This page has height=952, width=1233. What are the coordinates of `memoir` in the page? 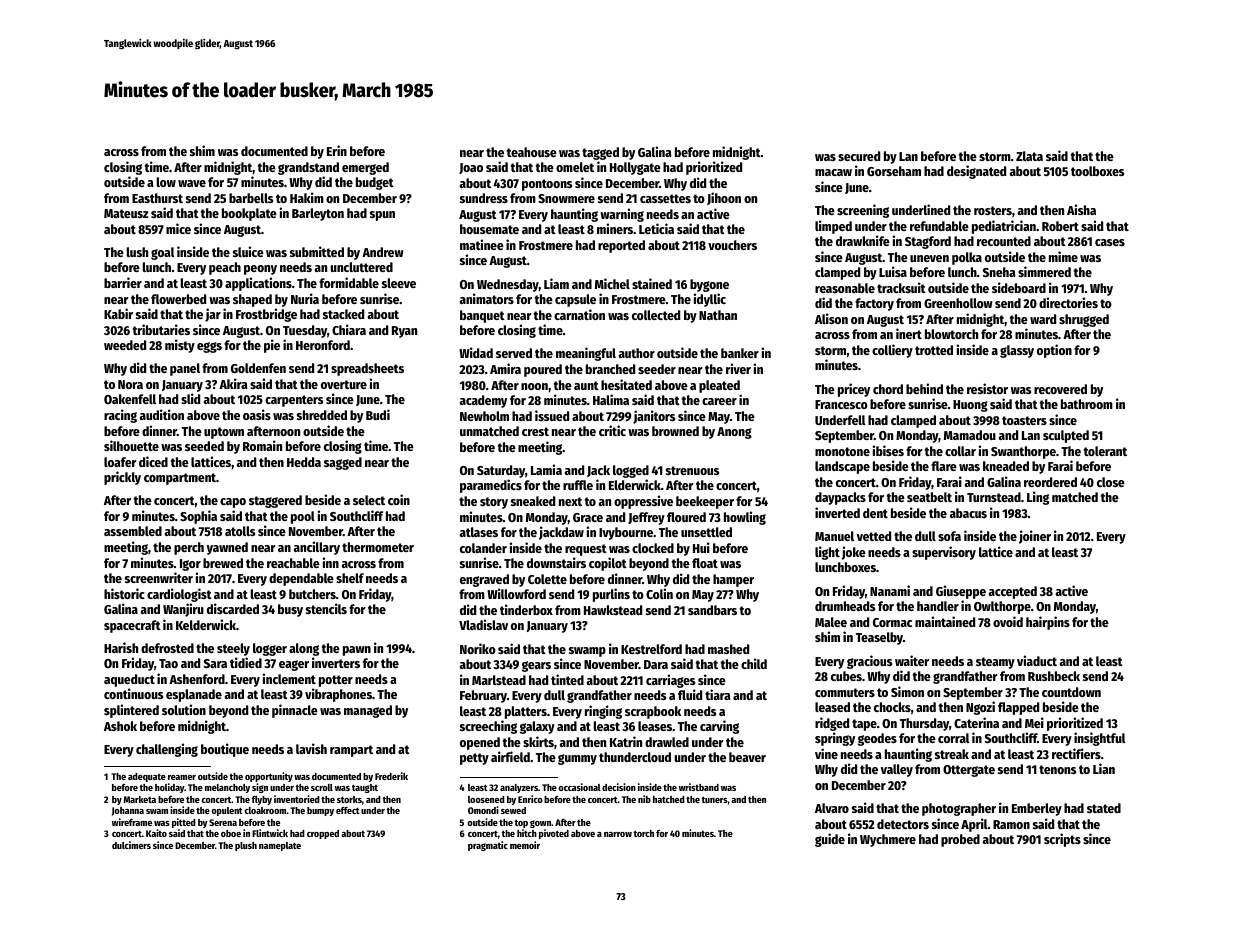 It's located at (525, 845).
